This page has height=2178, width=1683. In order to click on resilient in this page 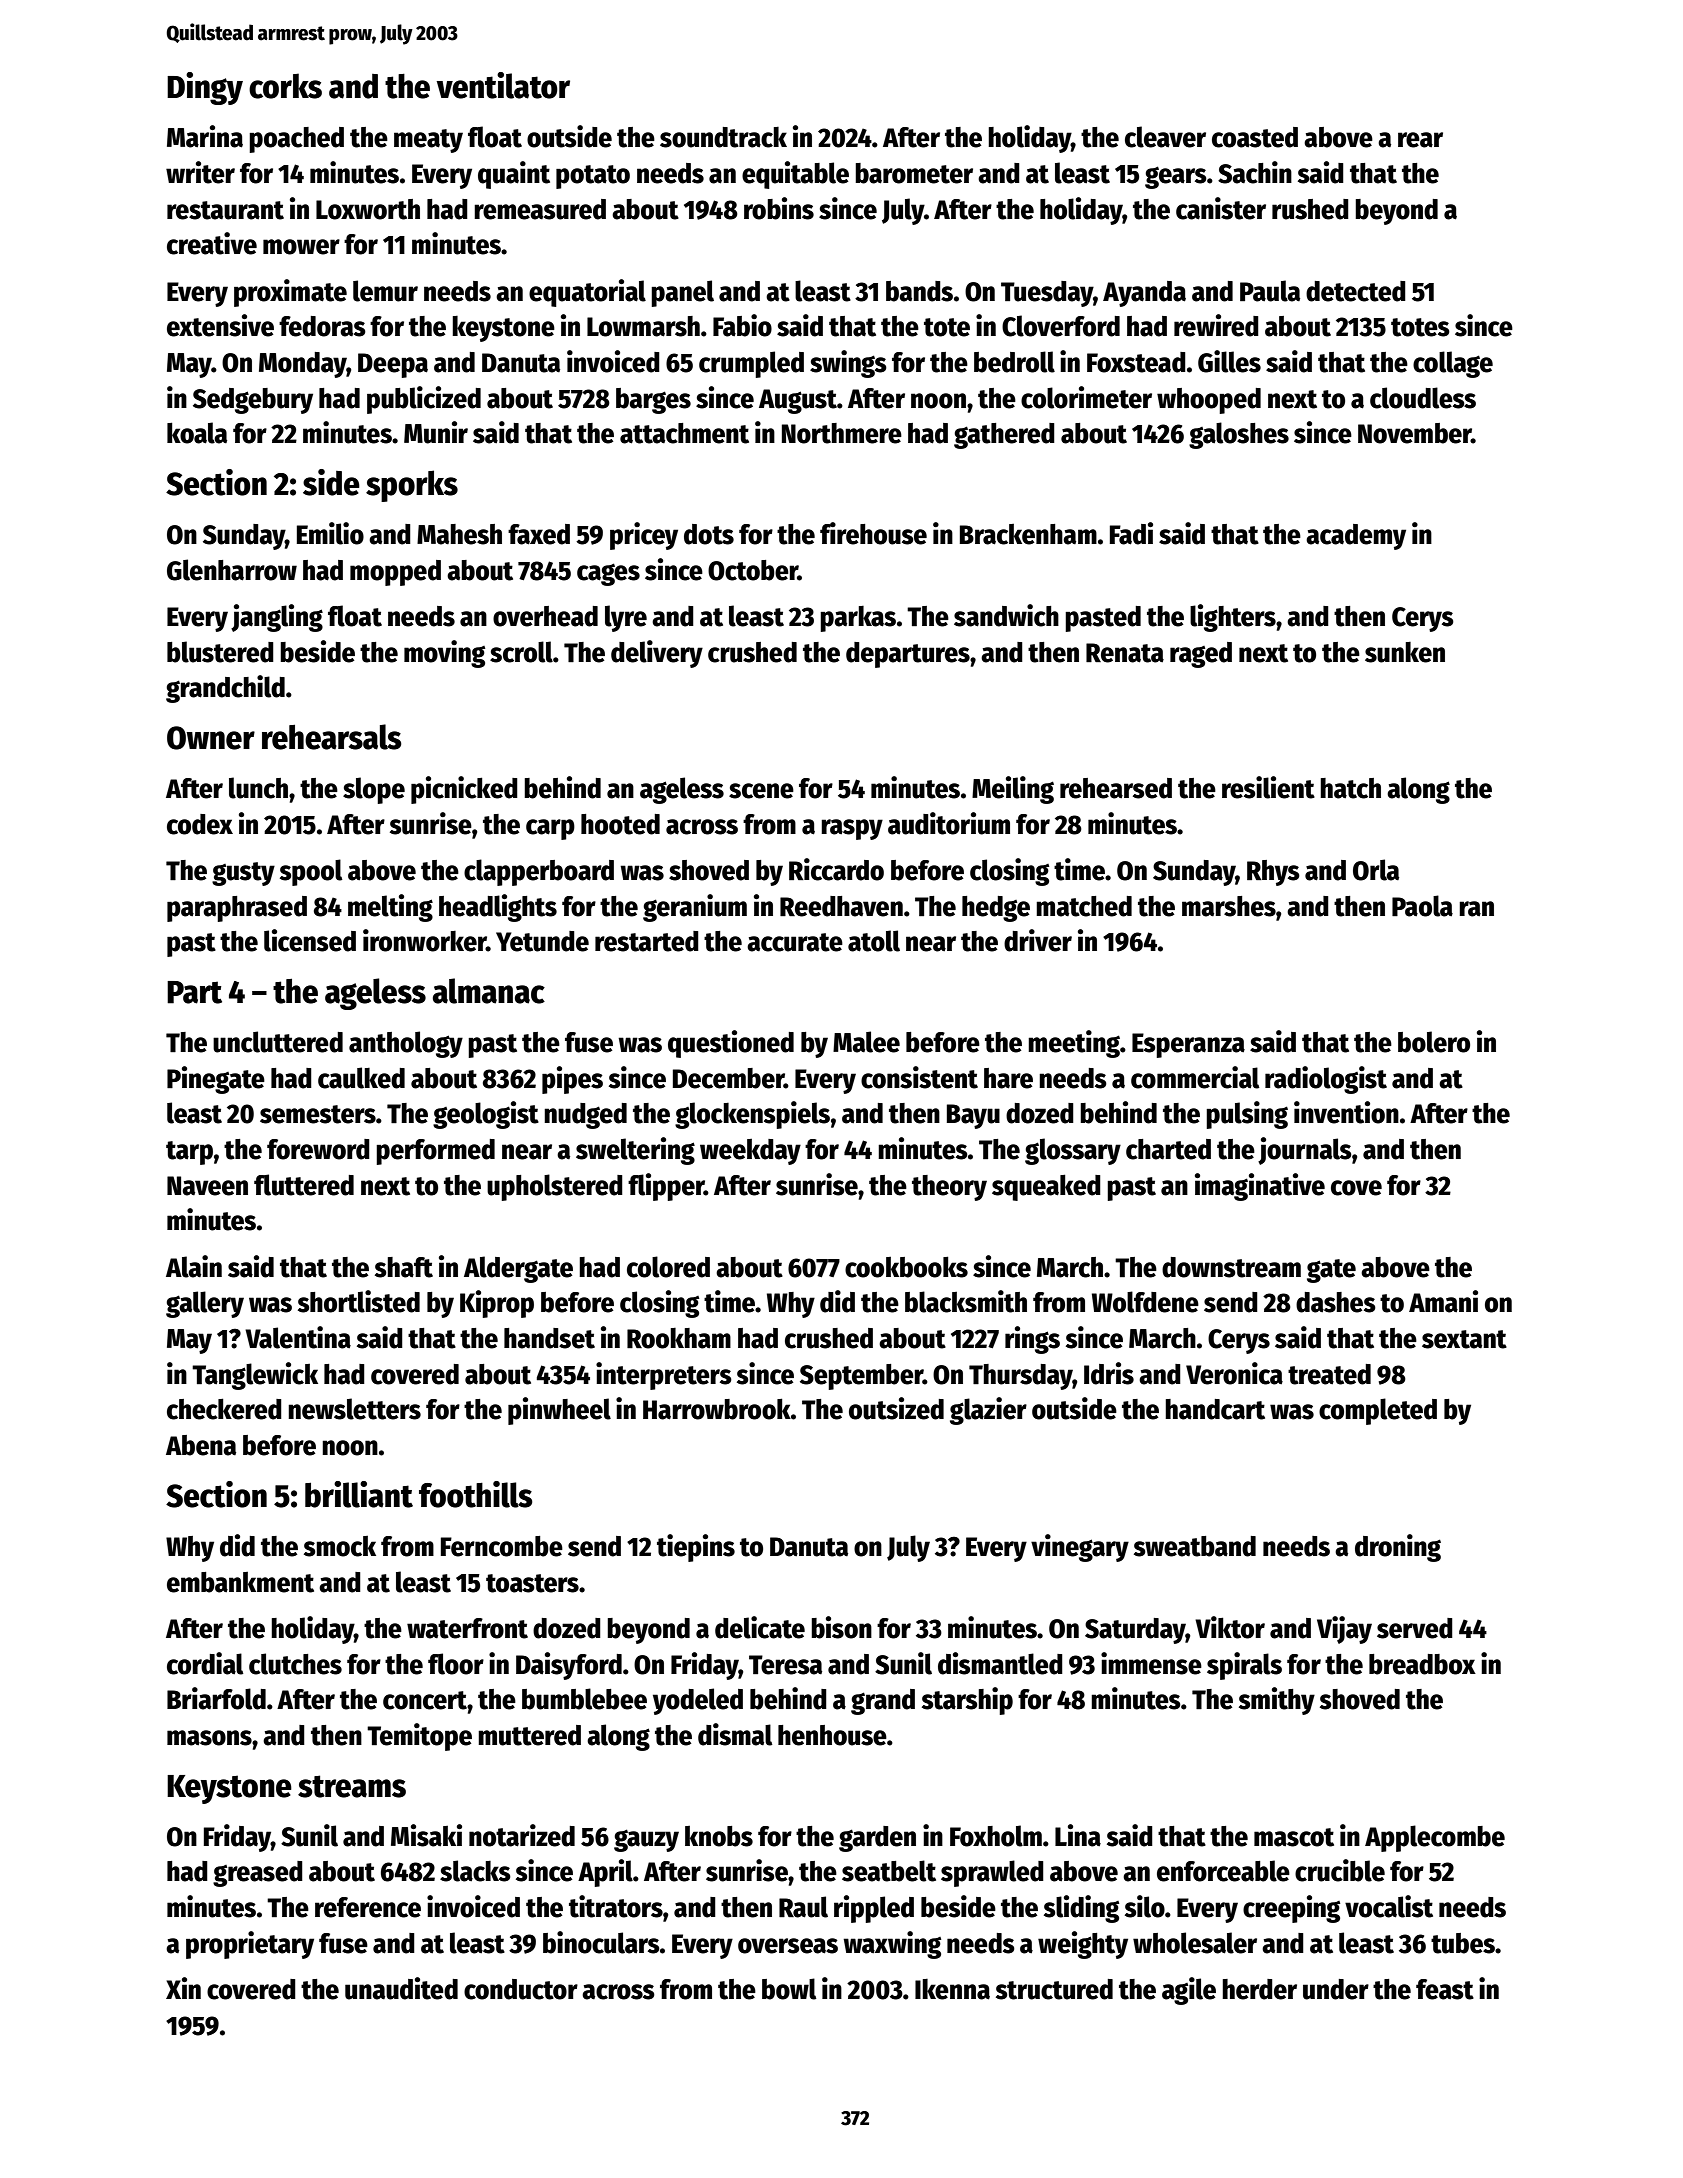, I will do `click(1268, 787)`.
